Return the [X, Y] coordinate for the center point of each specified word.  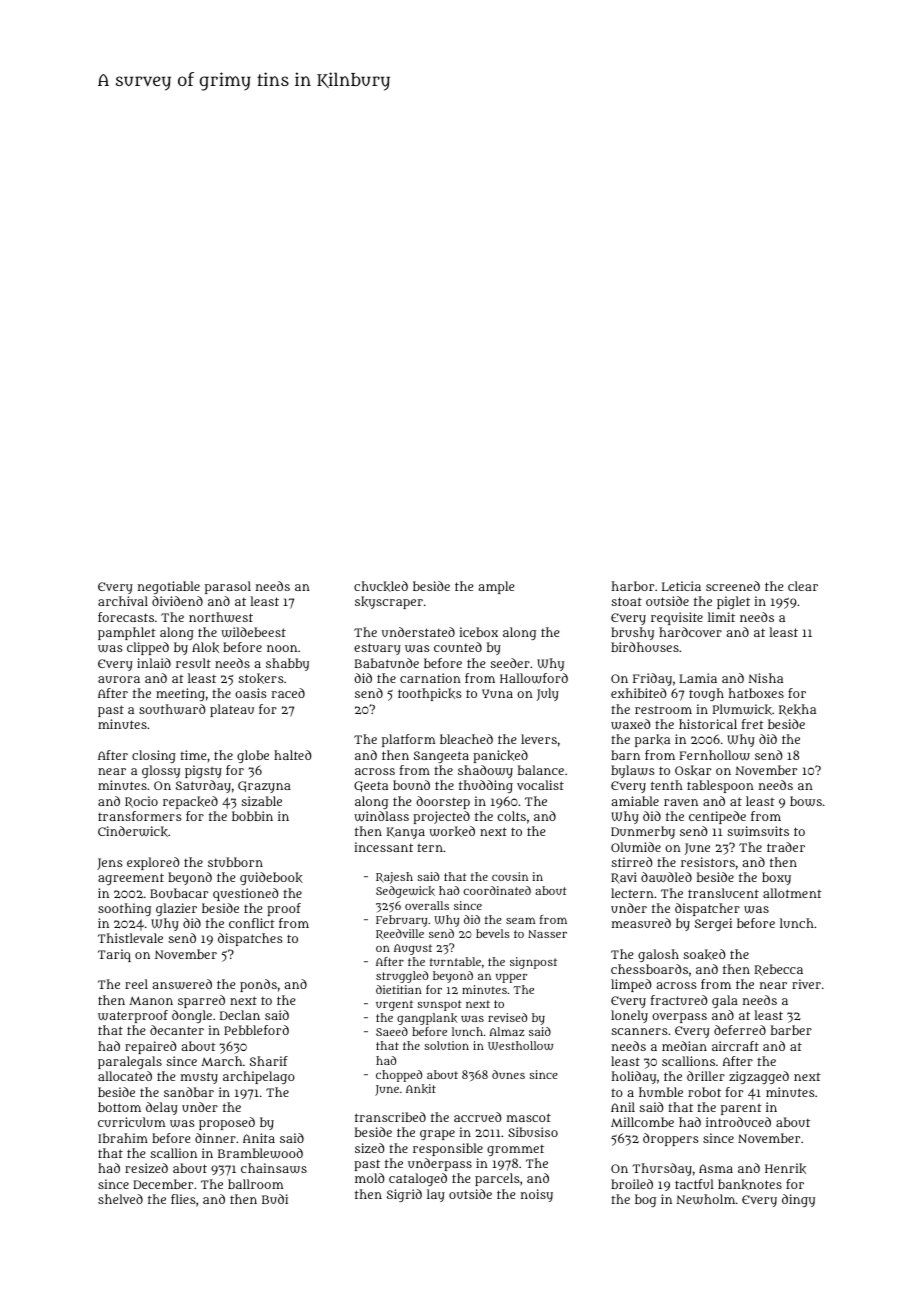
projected [441, 817]
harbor [633, 586]
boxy [776, 878]
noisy [537, 1195]
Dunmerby [643, 832]
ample [496, 587]
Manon [151, 1000]
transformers [140, 816]
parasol [228, 587]
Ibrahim [123, 1138]
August [413, 949]
